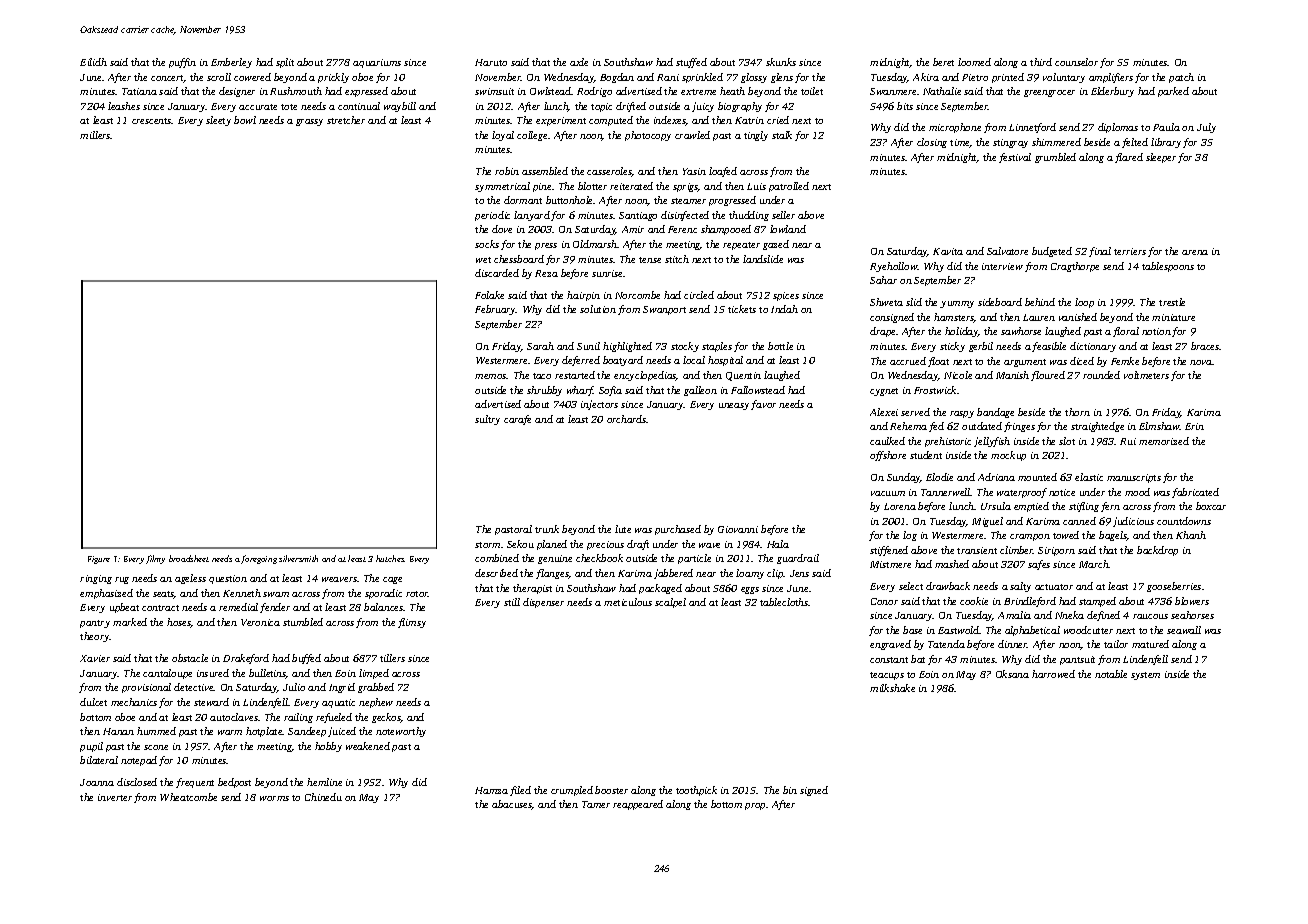 The width and height of the page is (1308, 924). Describe the element at coordinates (1049, 93) in the page. I see `greengrocer` at that location.
